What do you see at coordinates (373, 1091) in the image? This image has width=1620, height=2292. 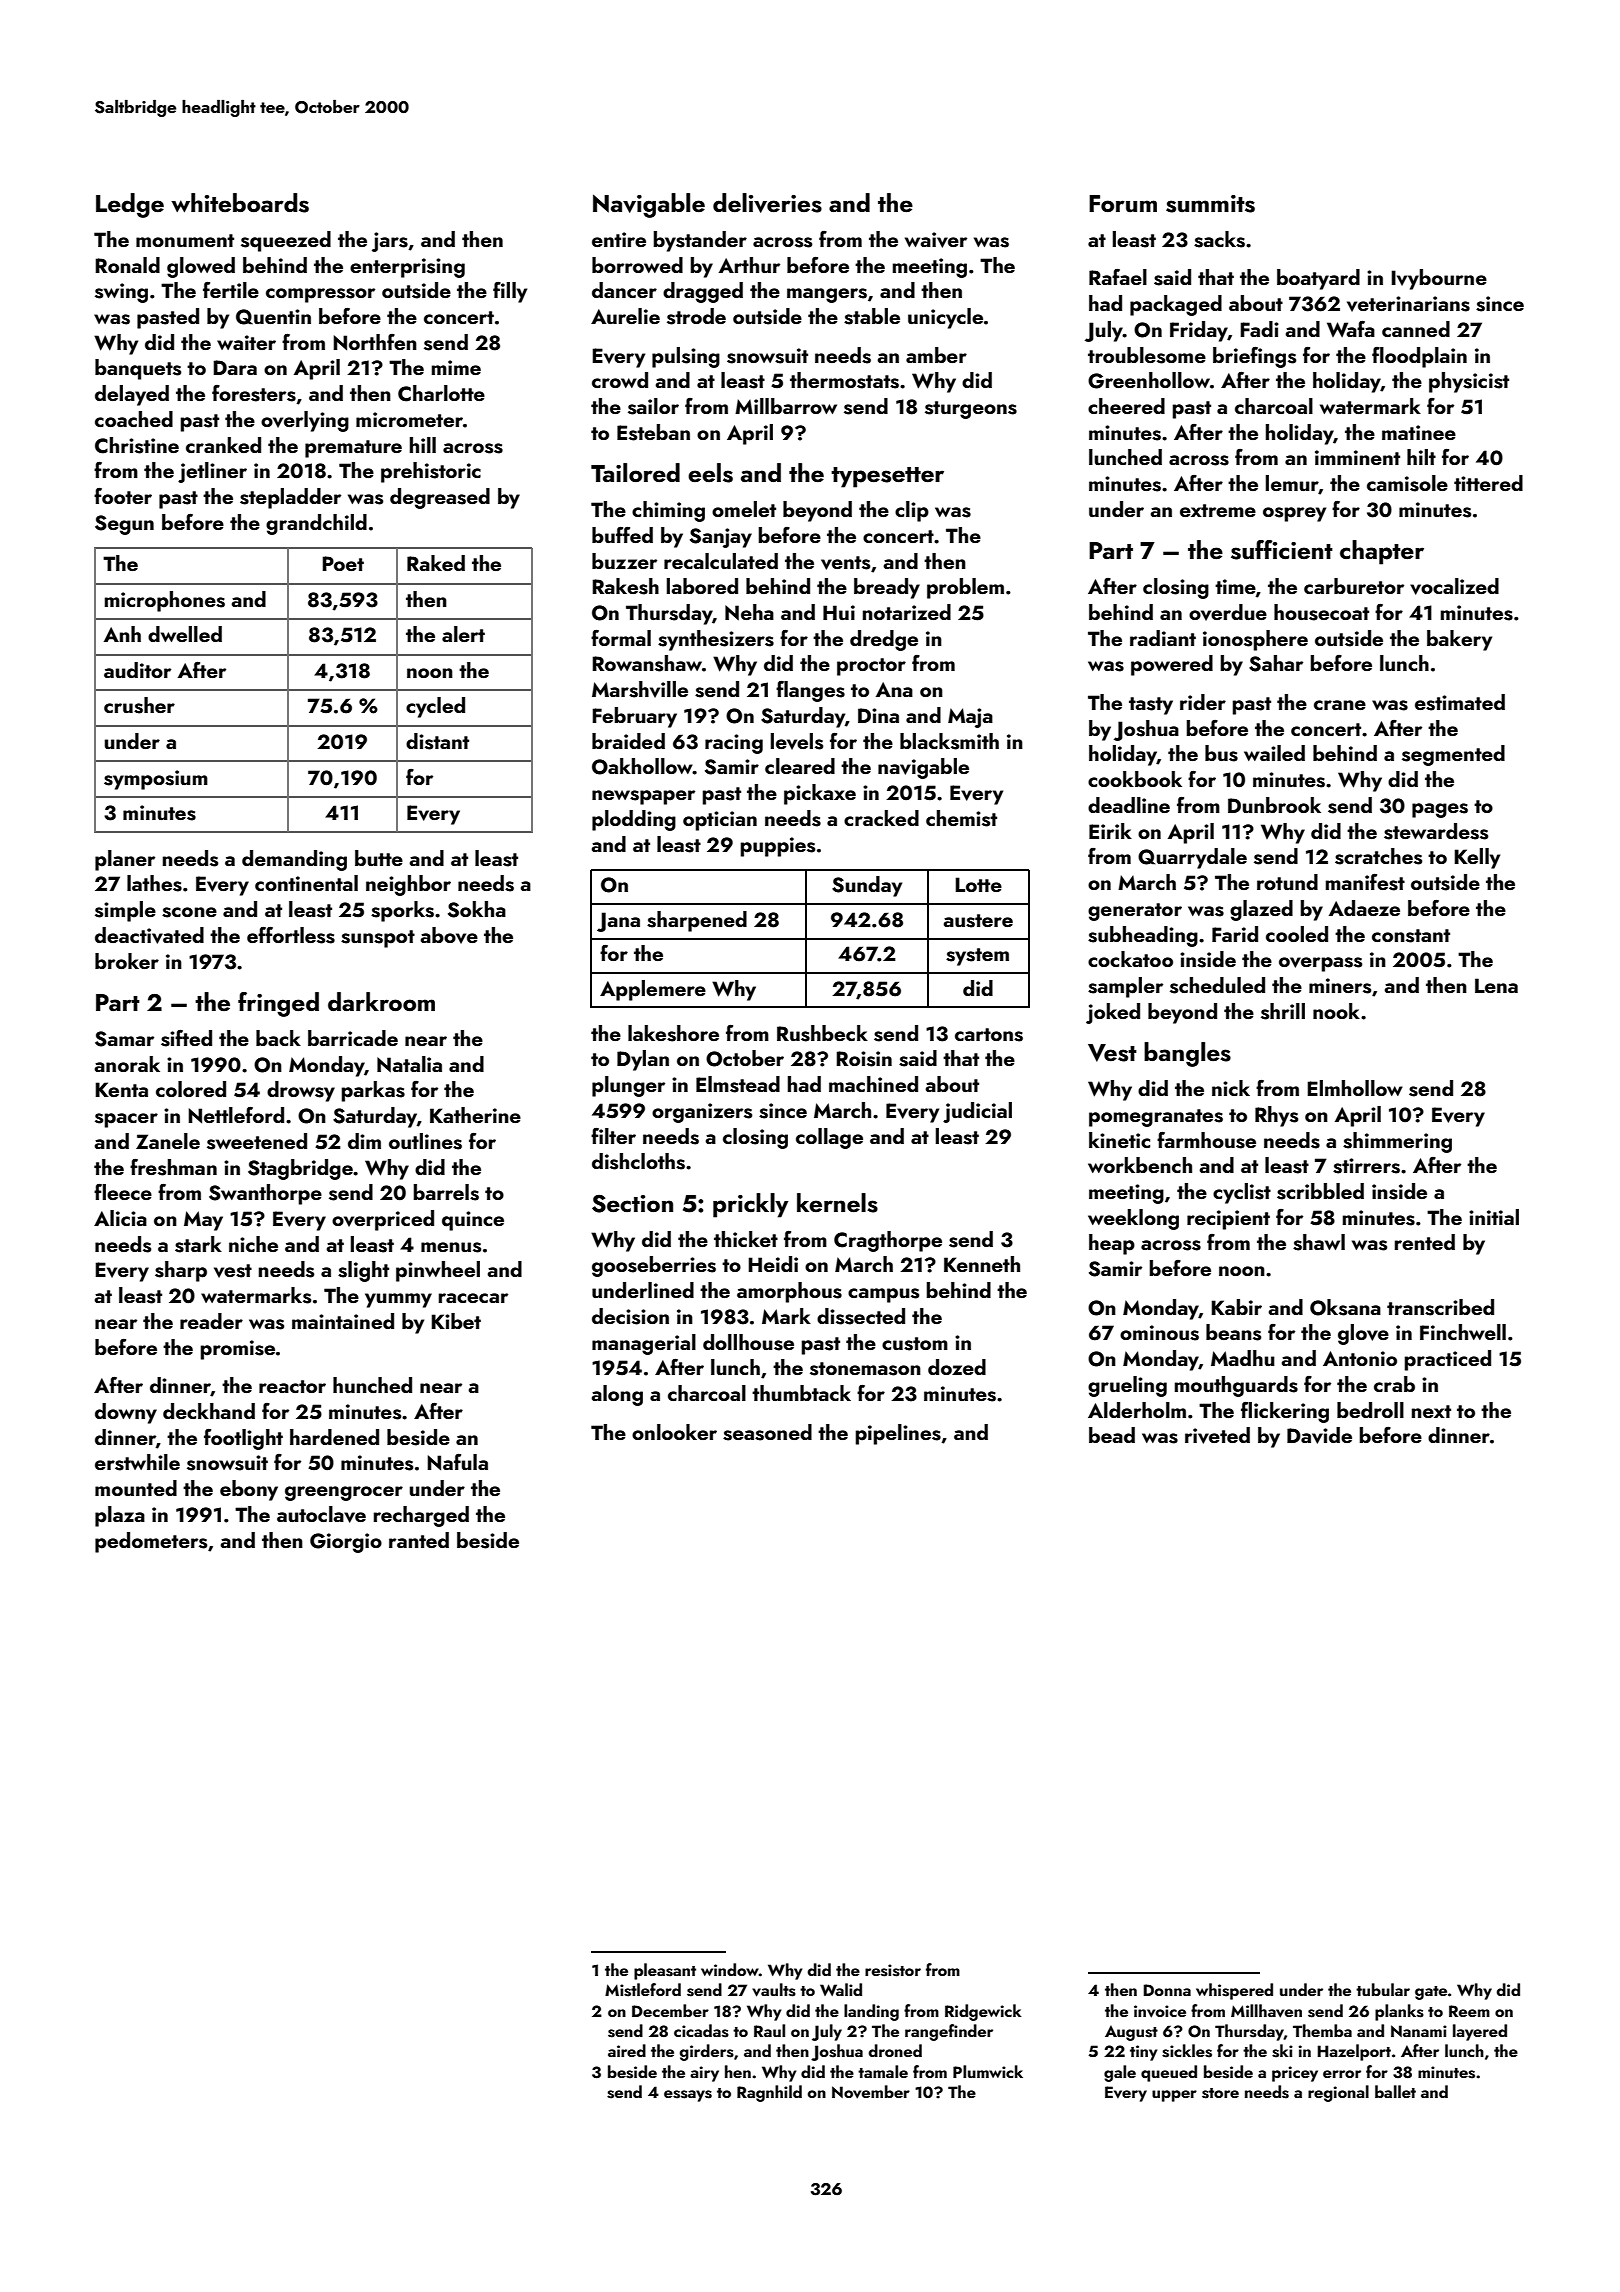 I see `parkas` at bounding box center [373, 1091].
